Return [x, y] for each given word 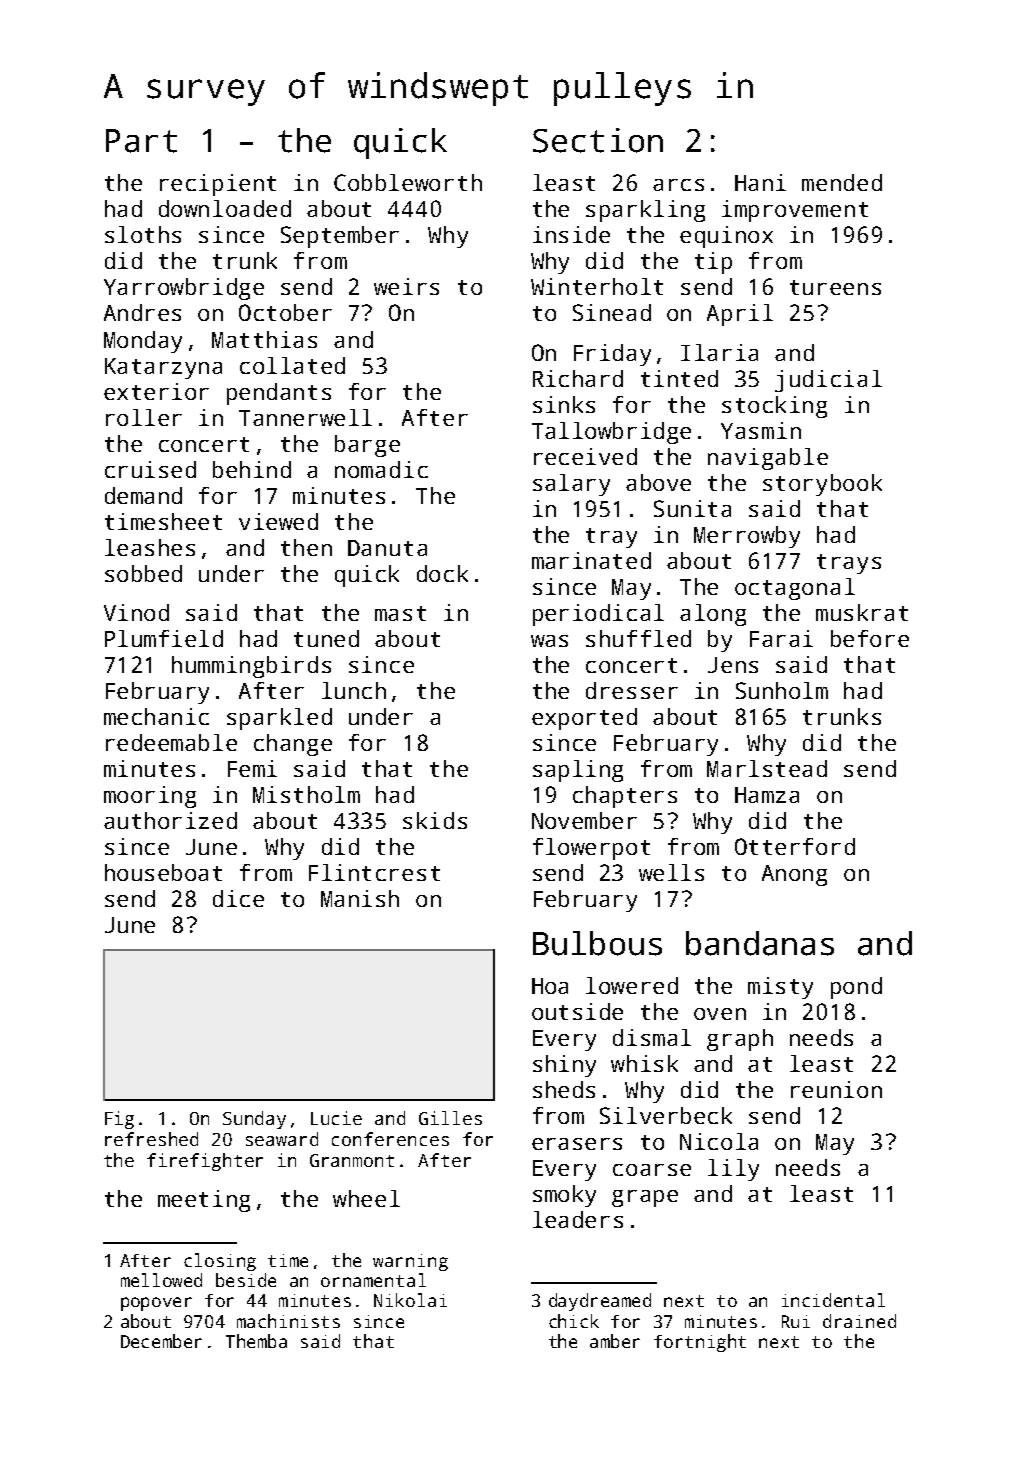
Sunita [692, 508]
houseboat [163, 872]
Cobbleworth [408, 182]
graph [740, 1040]
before [870, 638]
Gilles [450, 1118]
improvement [795, 211]
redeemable [171, 742]
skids [435, 820]
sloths [143, 234]
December [161, 1341]
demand [143, 495]
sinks [564, 404]
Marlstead [767, 768]
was [549, 641]
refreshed [151, 1139]
